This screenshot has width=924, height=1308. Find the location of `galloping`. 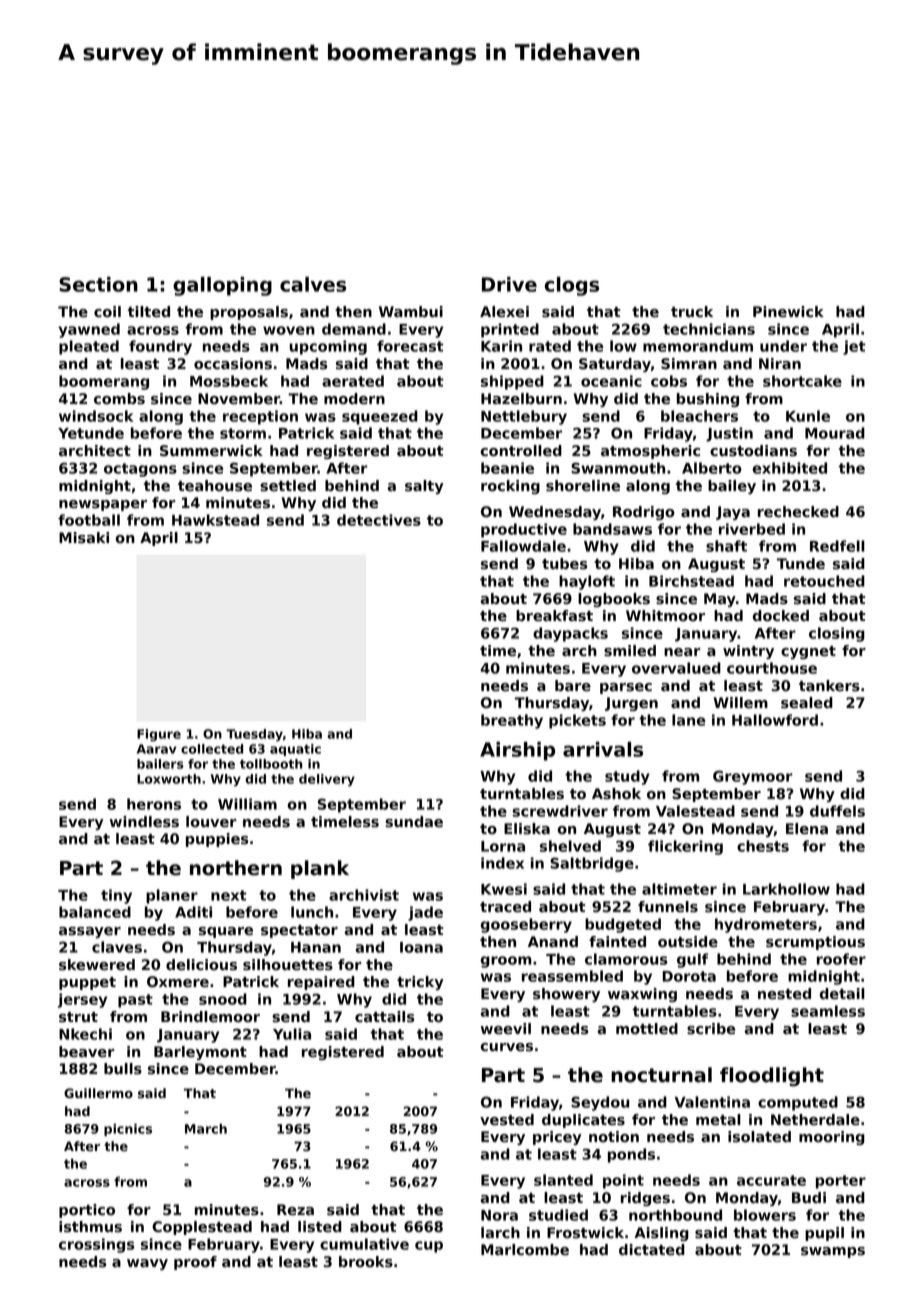

galloping is located at coordinates (222, 286).
